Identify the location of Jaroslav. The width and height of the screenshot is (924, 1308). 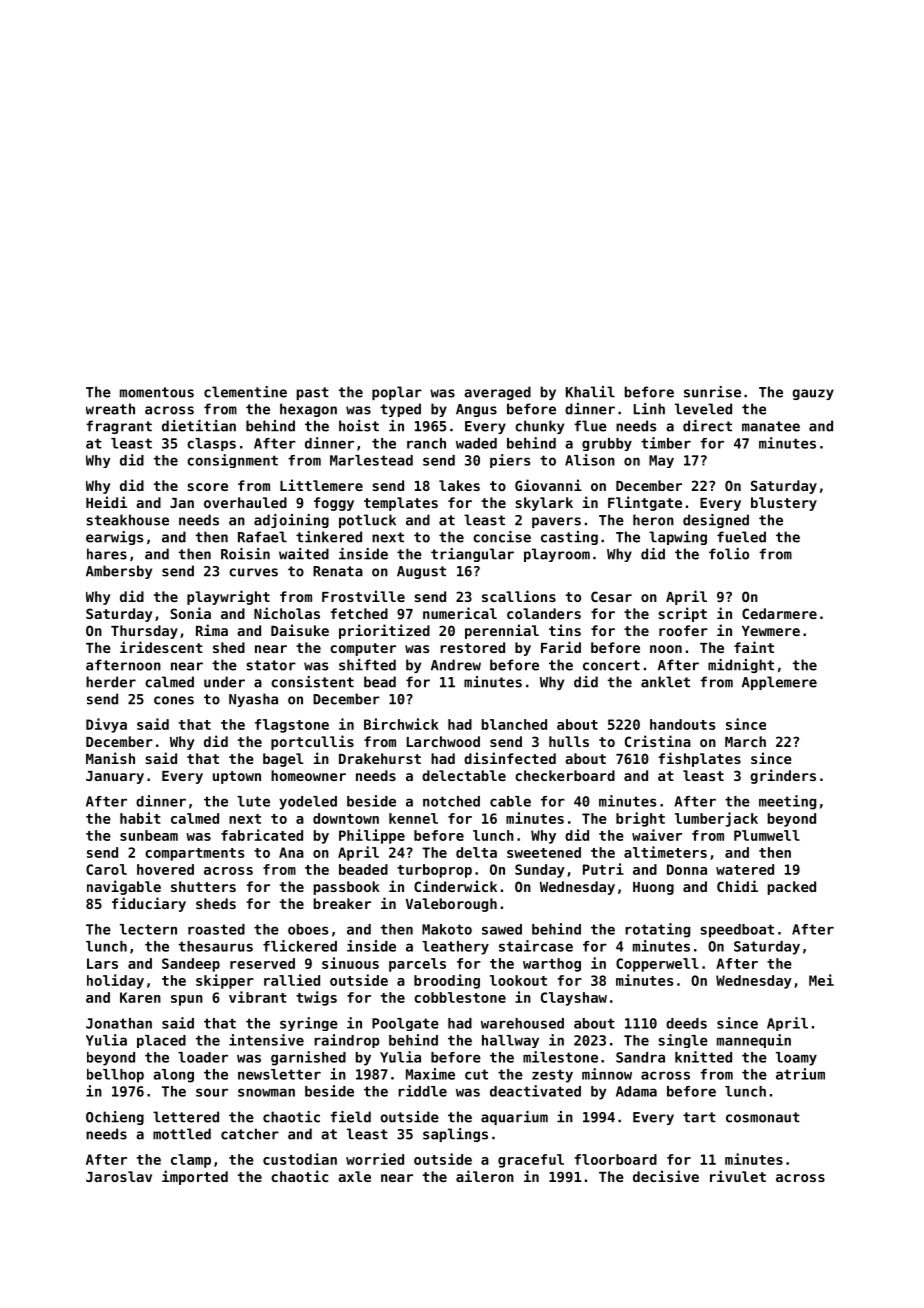
(119, 1176).
